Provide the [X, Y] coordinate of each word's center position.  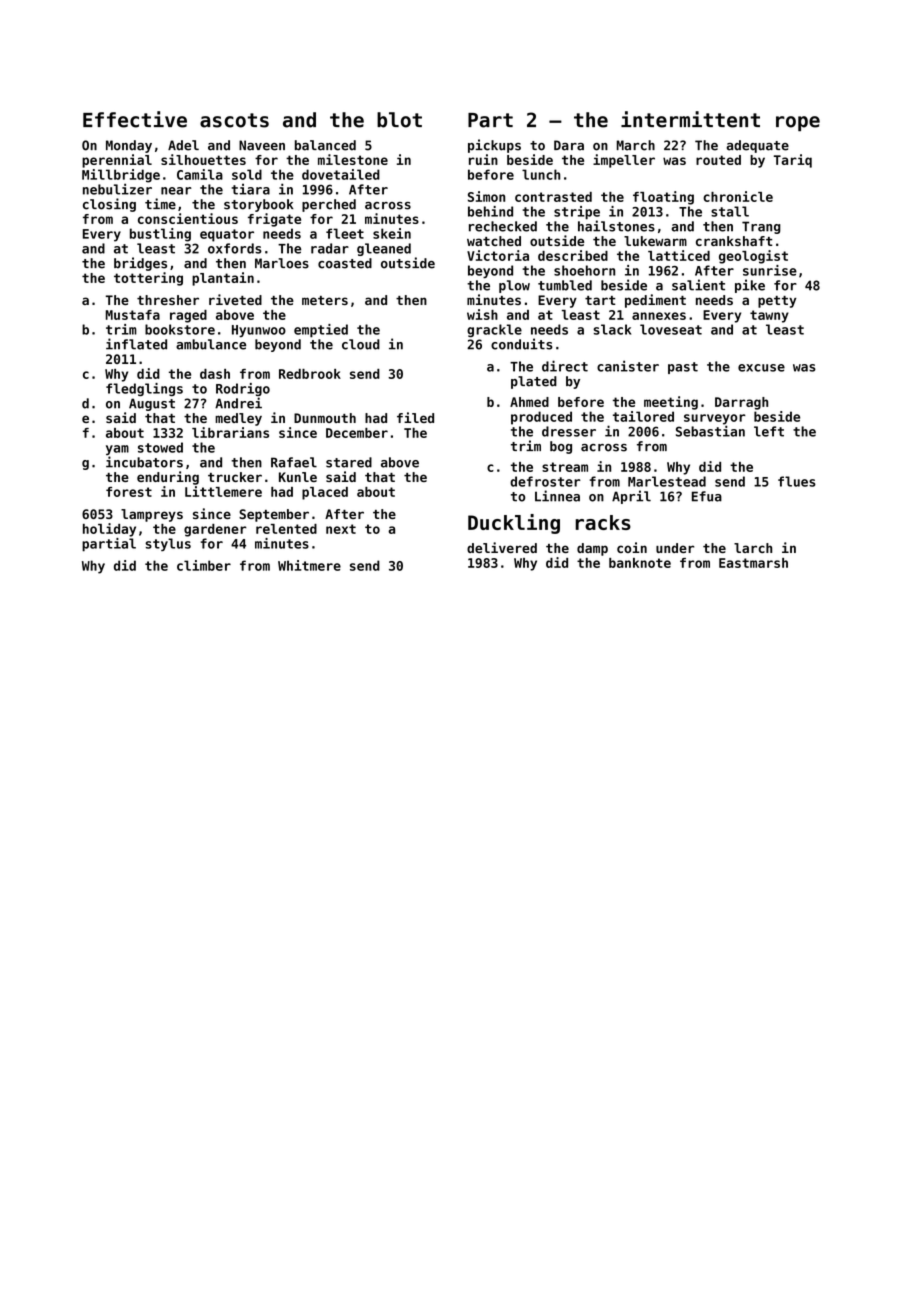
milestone [353, 159]
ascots [234, 120]
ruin [483, 159]
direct [565, 366]
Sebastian [710, 431]
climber [204, 565]
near [176, 191]
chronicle [738, 196]
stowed [160, 447]
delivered [502, 547]
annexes [659, 316]
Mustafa [133, 315]
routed [718, 160]
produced [541, 418]
